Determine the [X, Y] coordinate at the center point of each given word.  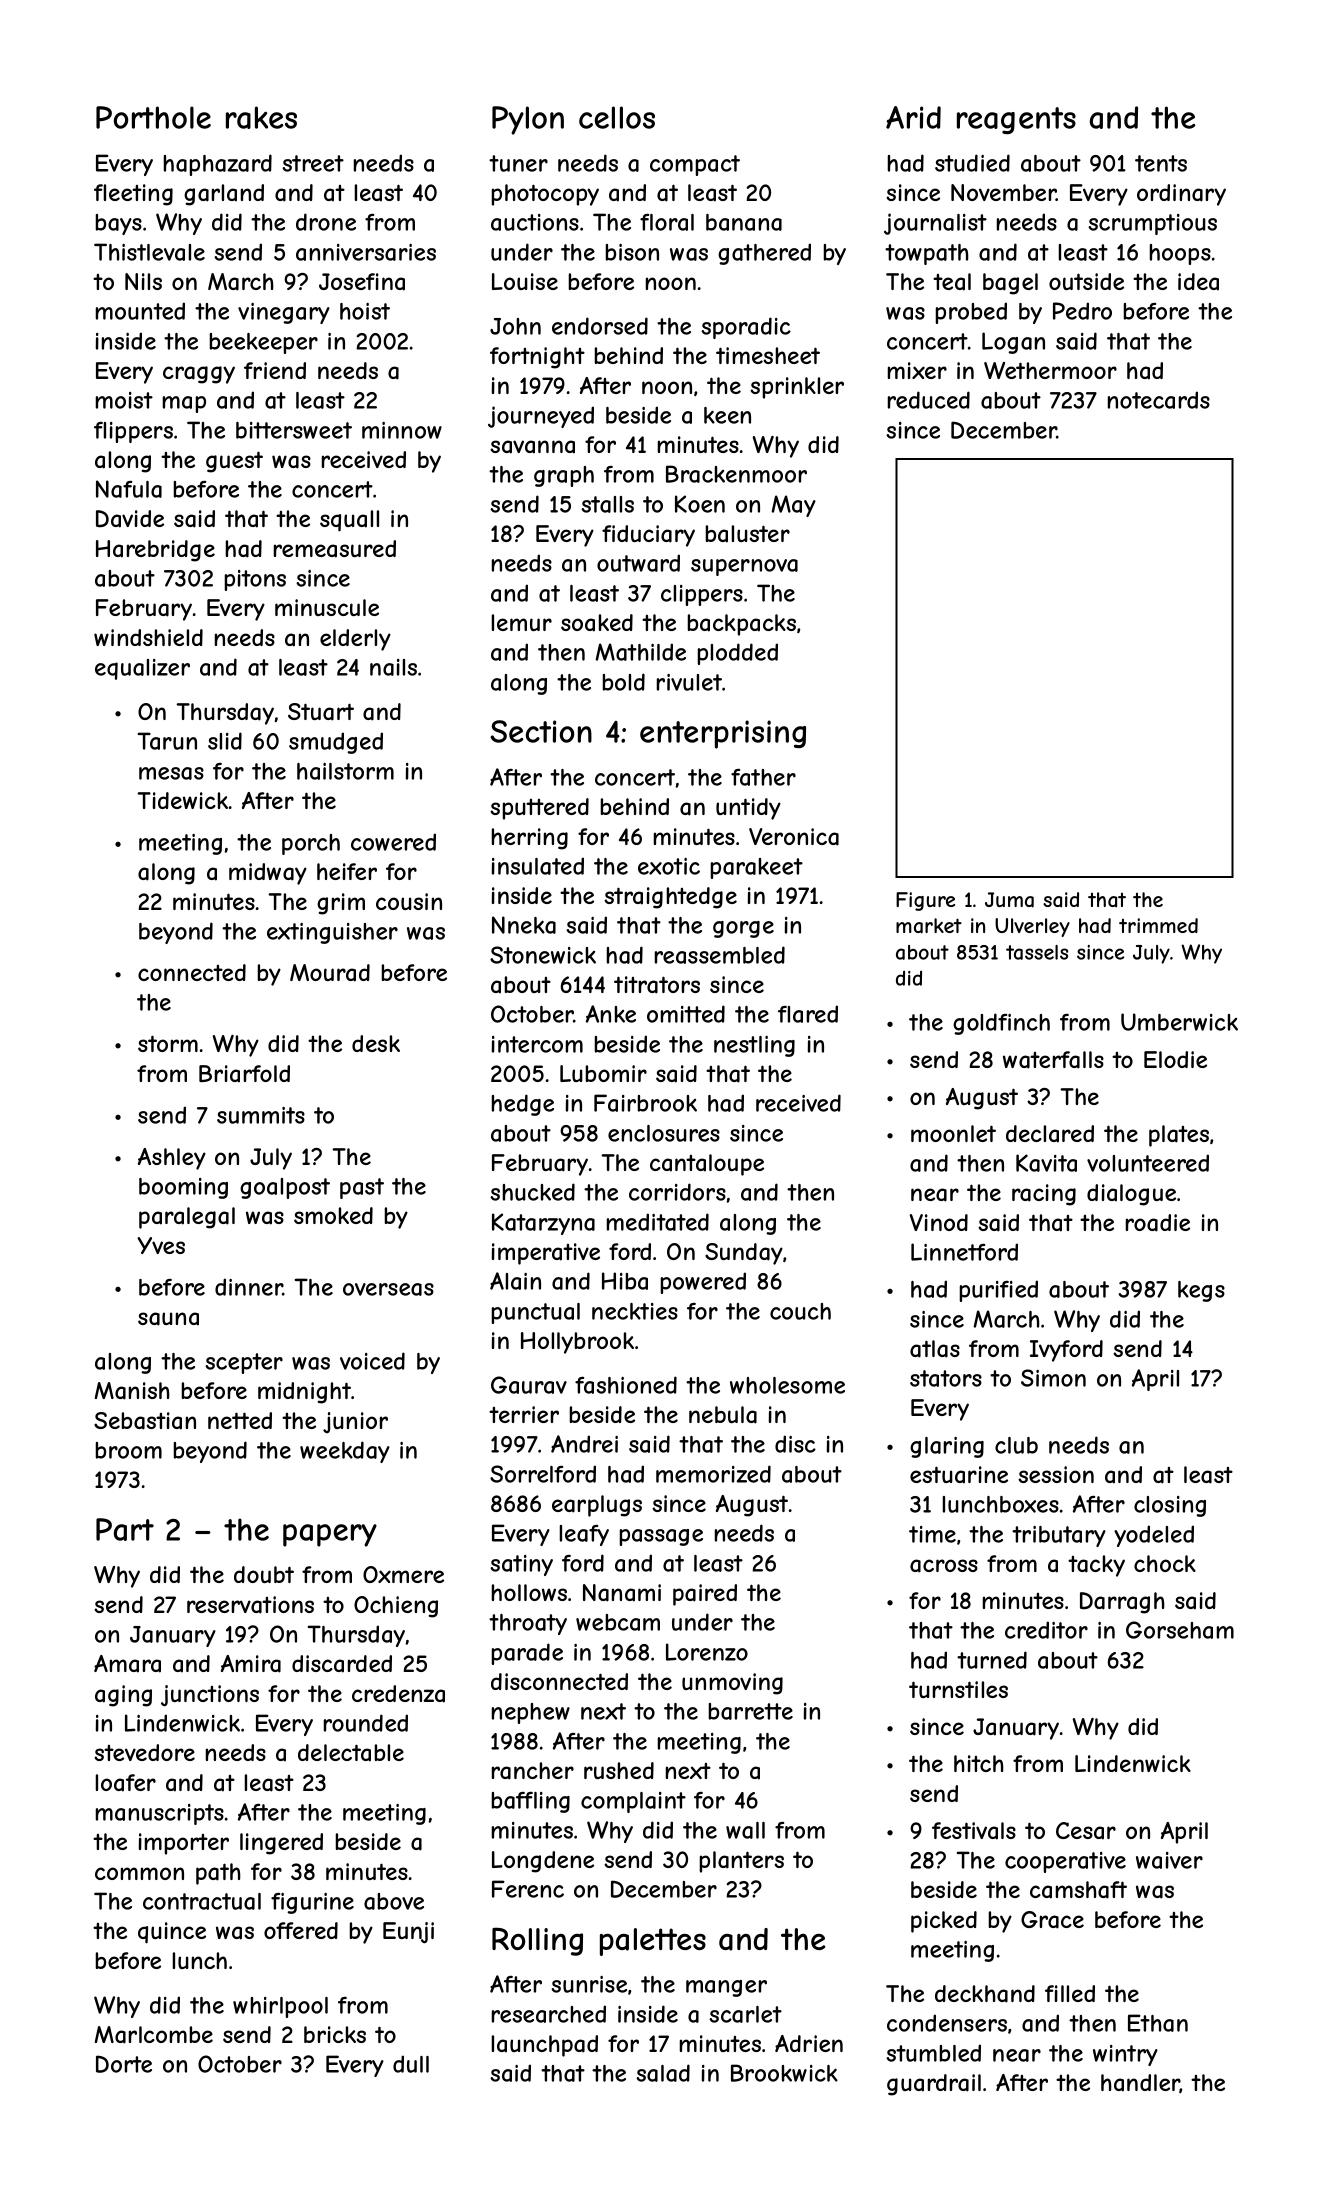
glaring [947, 1447]
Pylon [528, 120]
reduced [929, 400]
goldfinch [1001, 1024]
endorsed [600, 326]
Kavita [1046, 1163]
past [362, 1188]
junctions [210, 1696]
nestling [754, 1046]
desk [376, 1043]
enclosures [664, 1133]
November [1004, 192]
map [184, 404]
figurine [312, 1903]
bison [632, 252]
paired [705, 1595]
